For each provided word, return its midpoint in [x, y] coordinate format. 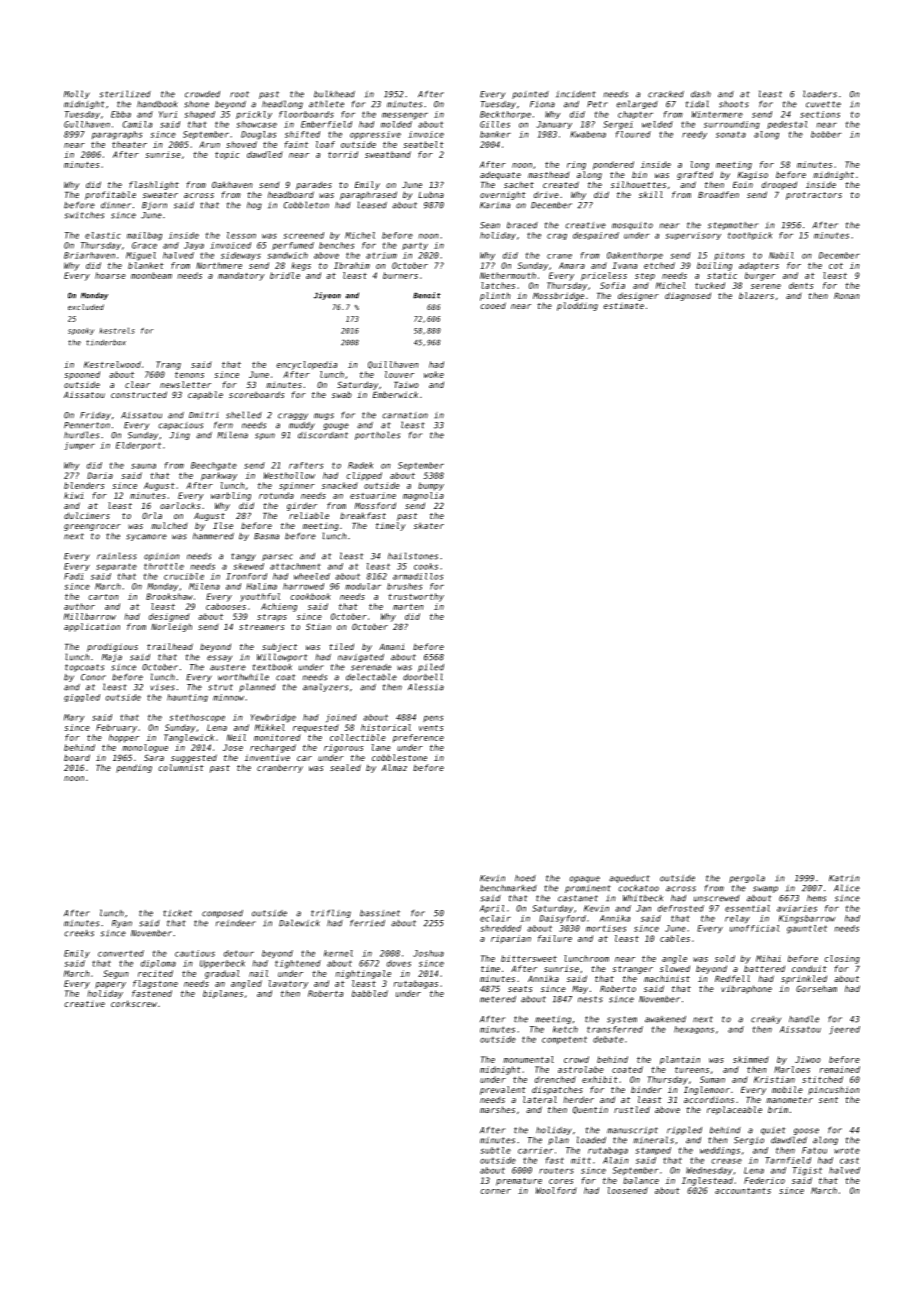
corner [495, 1191]
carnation [405, 415]
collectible [358, 737]
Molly [77, 94]
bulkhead [334, 94]
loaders [820, 94]
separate [116, 567]
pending [134, 768]
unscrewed [717, 898]
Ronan [847, 296]
